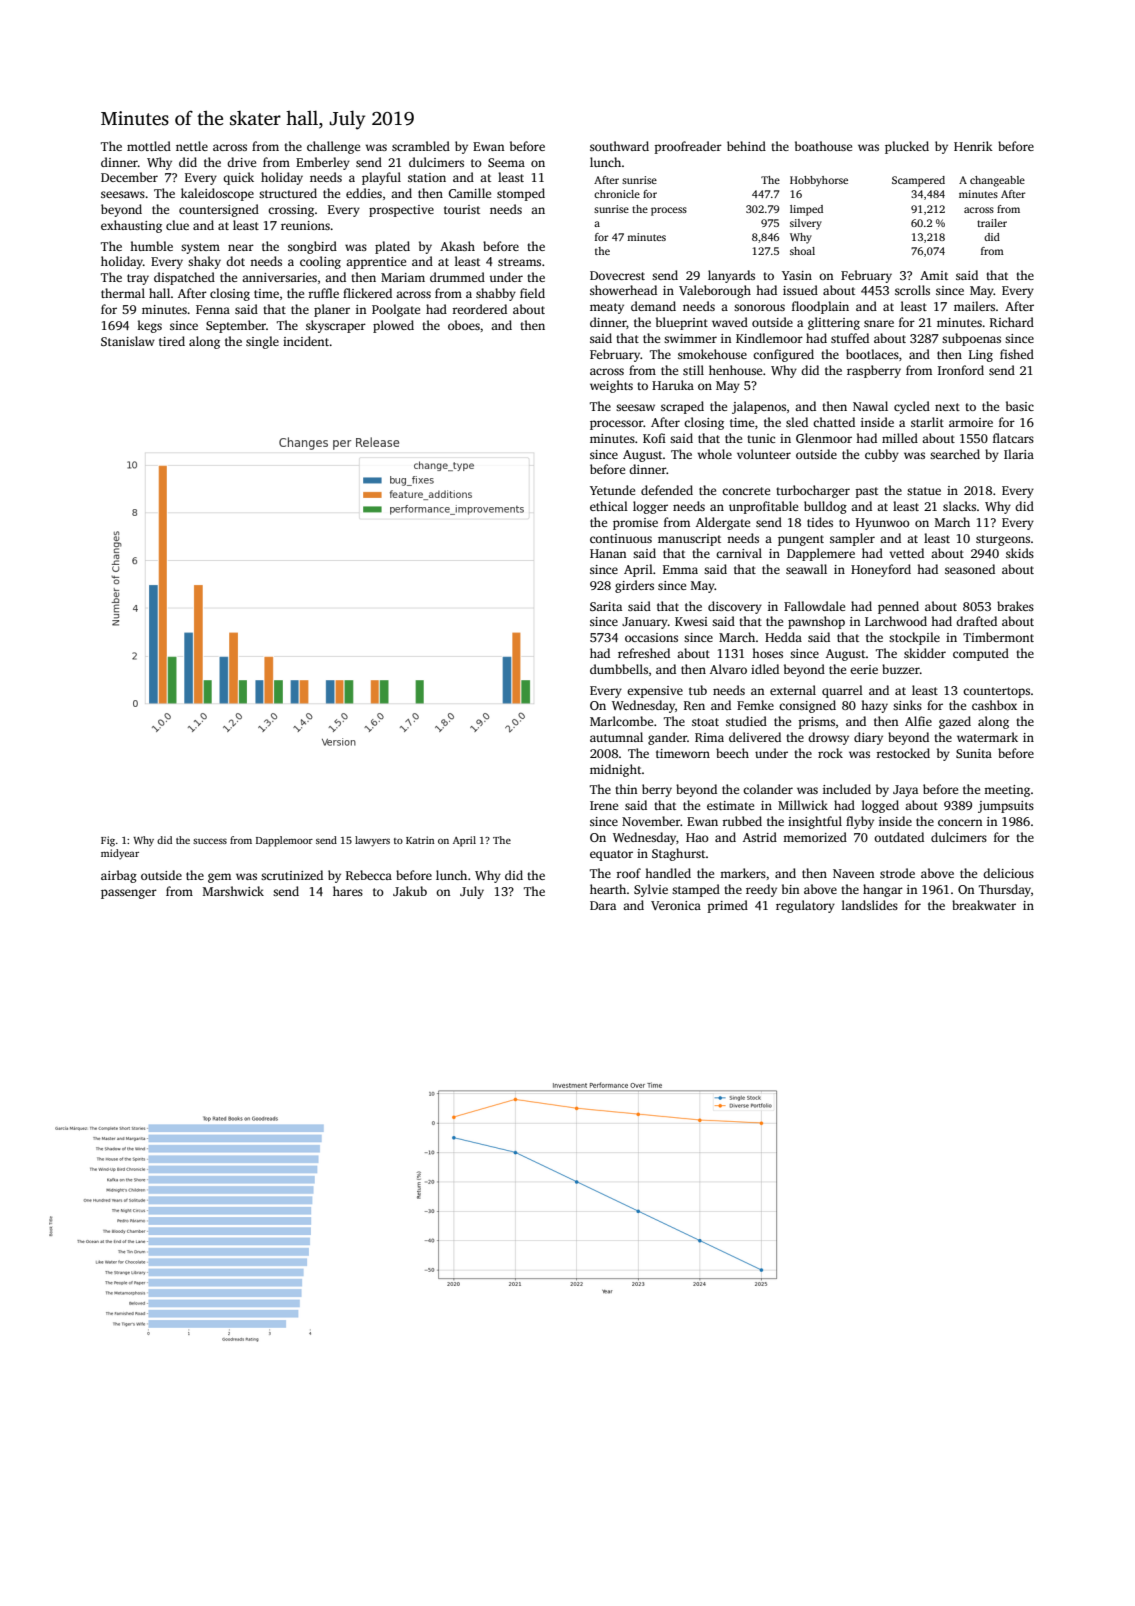  Describe the element at coordinates (603, 905) in the image. I see `Dara` at that location.
